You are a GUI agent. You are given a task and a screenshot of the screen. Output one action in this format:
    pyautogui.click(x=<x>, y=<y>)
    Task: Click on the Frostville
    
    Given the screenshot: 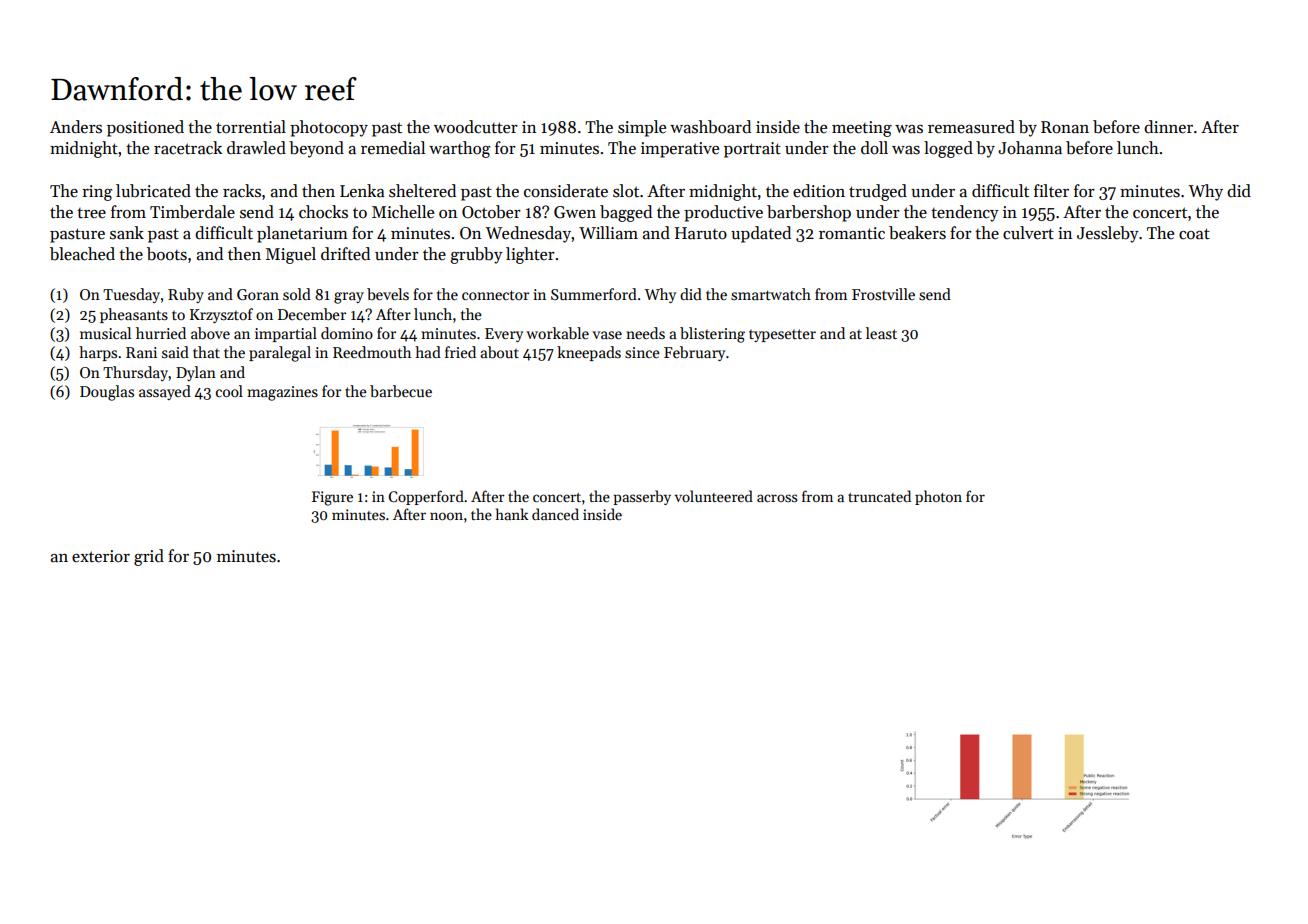 What is the action you would take?
    pyautogui.click(x=883, y=294)
